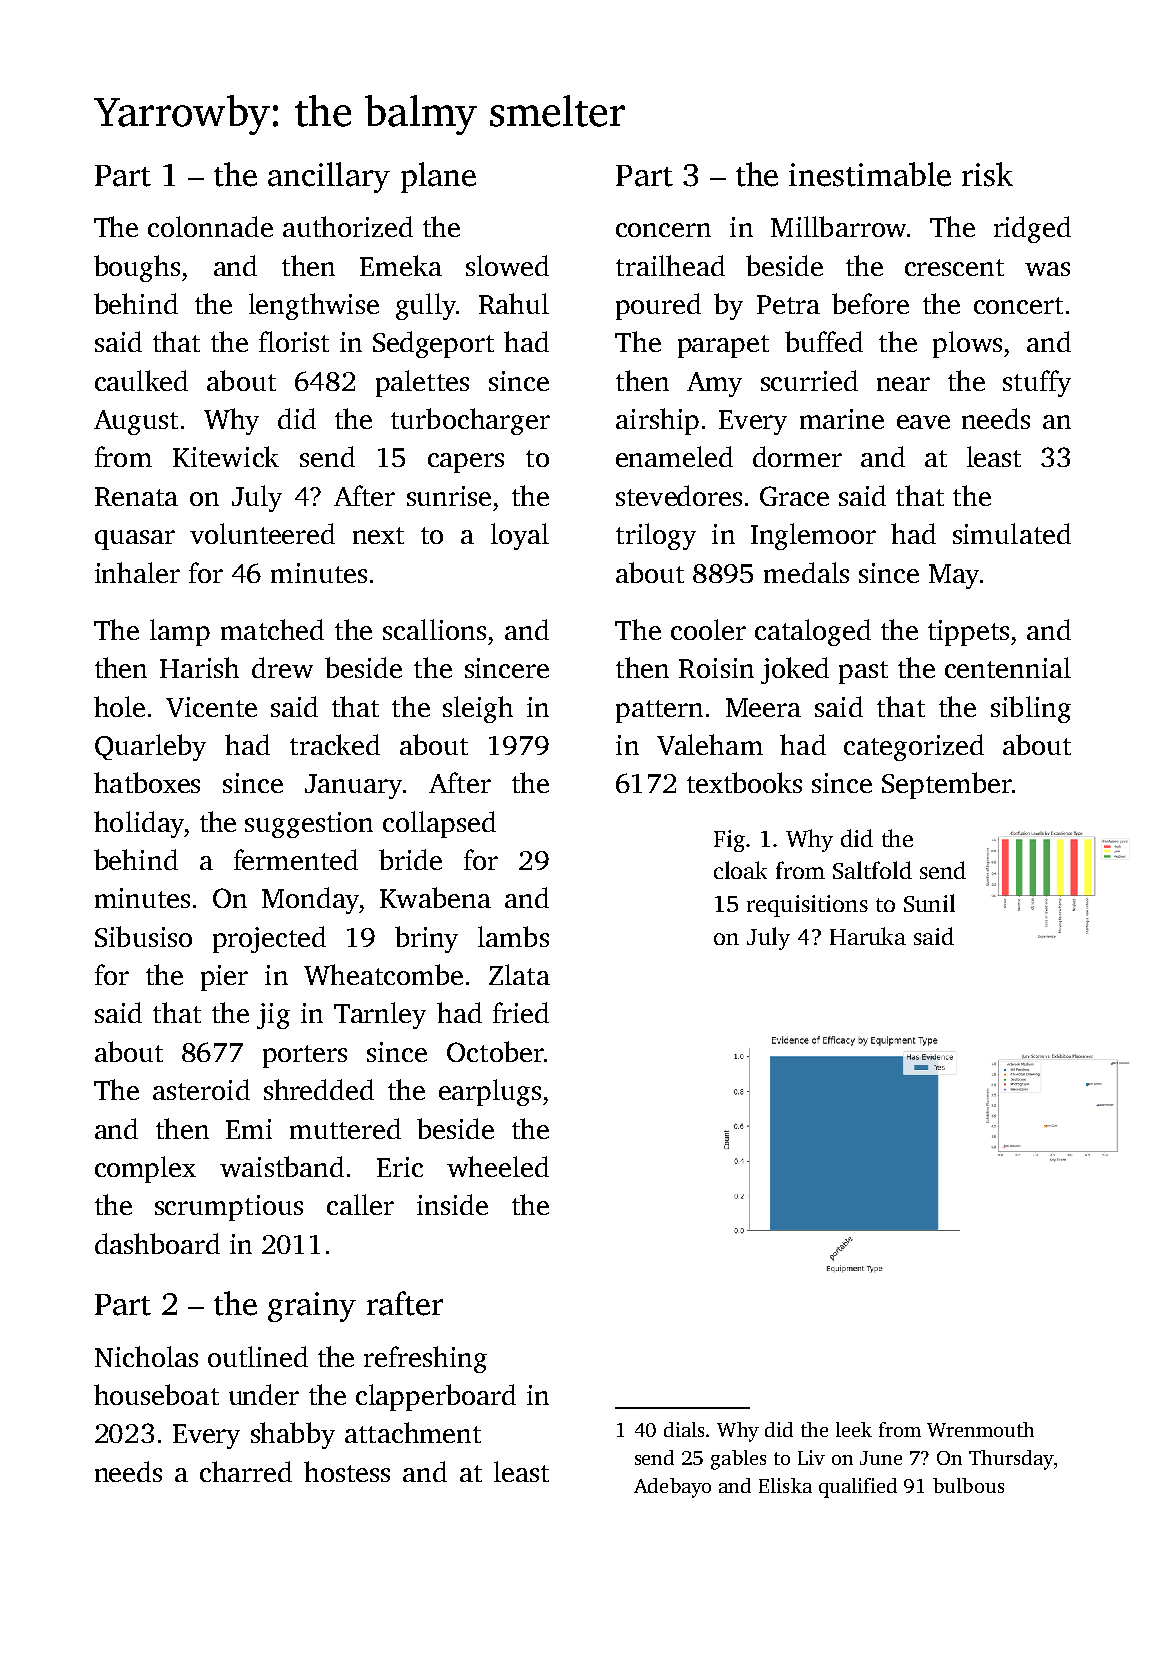 This screenshot has width=1165, height=1654. What do you see at coordinates (806, 572) in the screenshot?
I see `medals` at bounding box center [806, 572].
